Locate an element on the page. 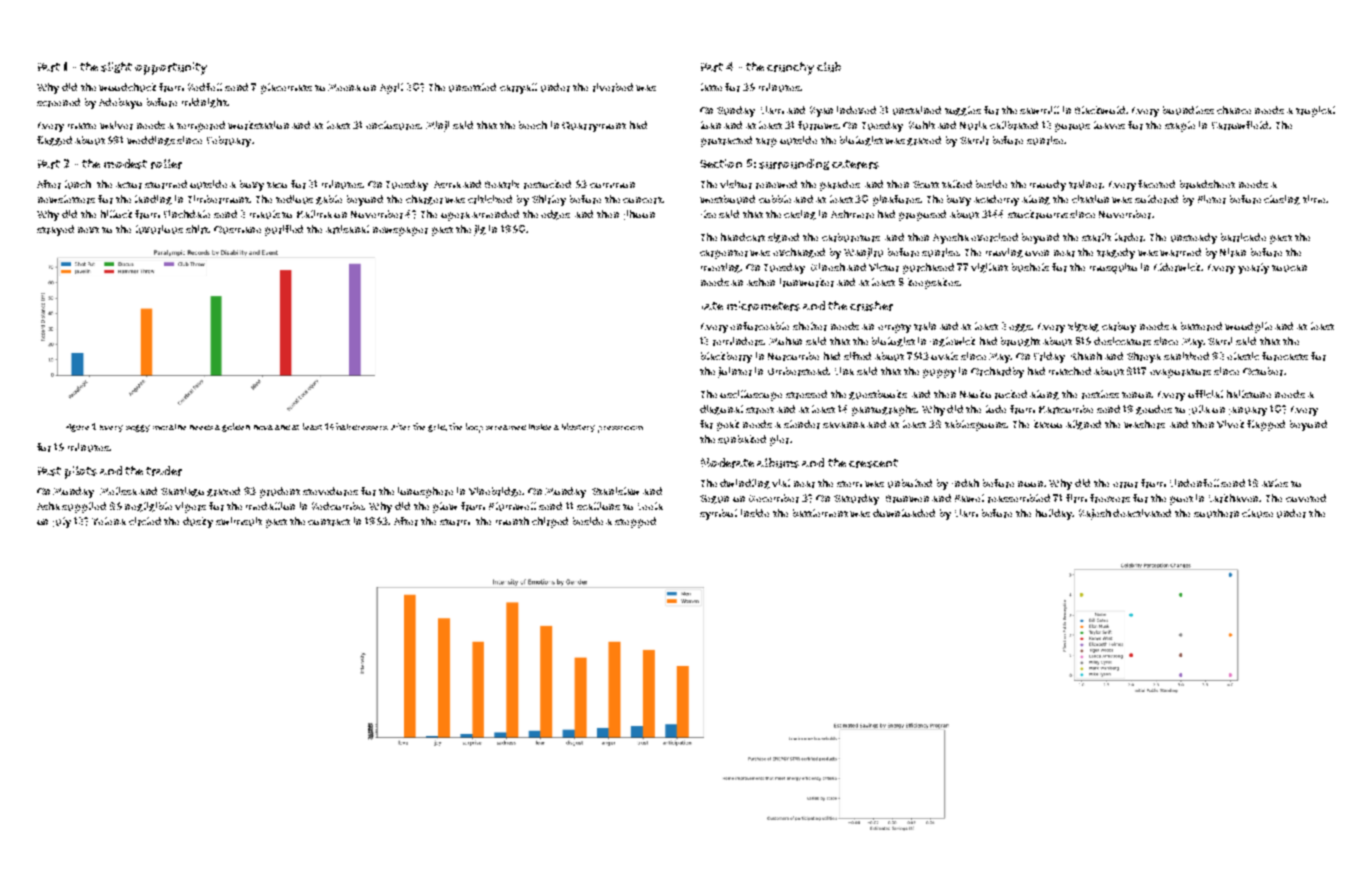 This document has height=887, width=1372. academy is located at coordinates (996, 200).
